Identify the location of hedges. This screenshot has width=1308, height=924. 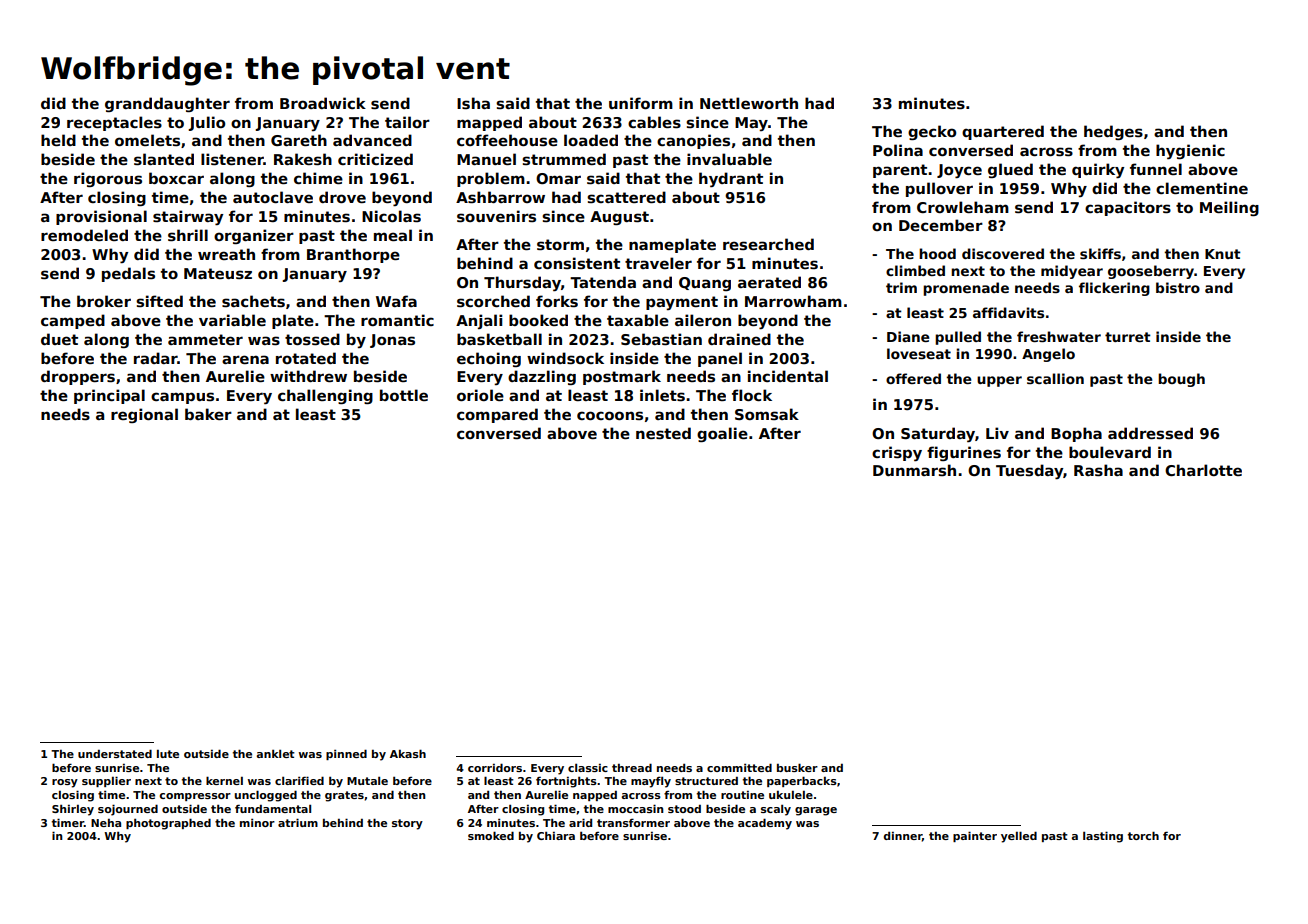
(1113, 132).
